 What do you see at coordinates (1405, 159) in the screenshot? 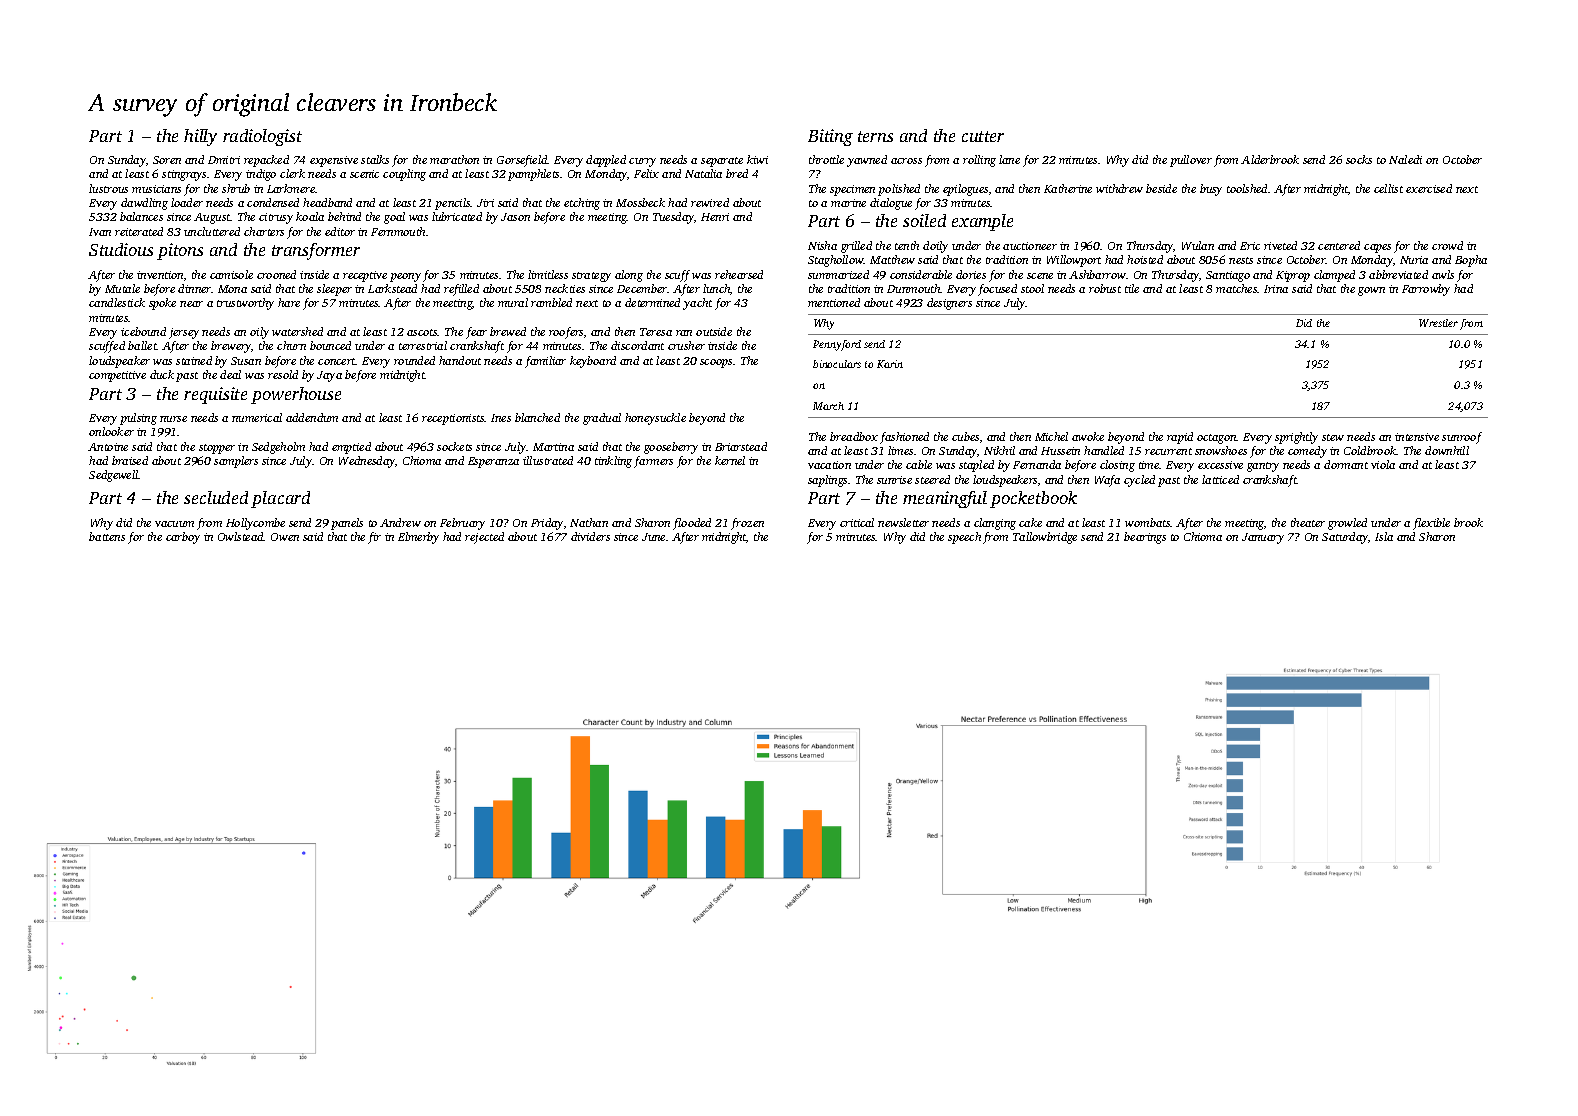
I see `Naledi` at bounding box center [1405, 159].
